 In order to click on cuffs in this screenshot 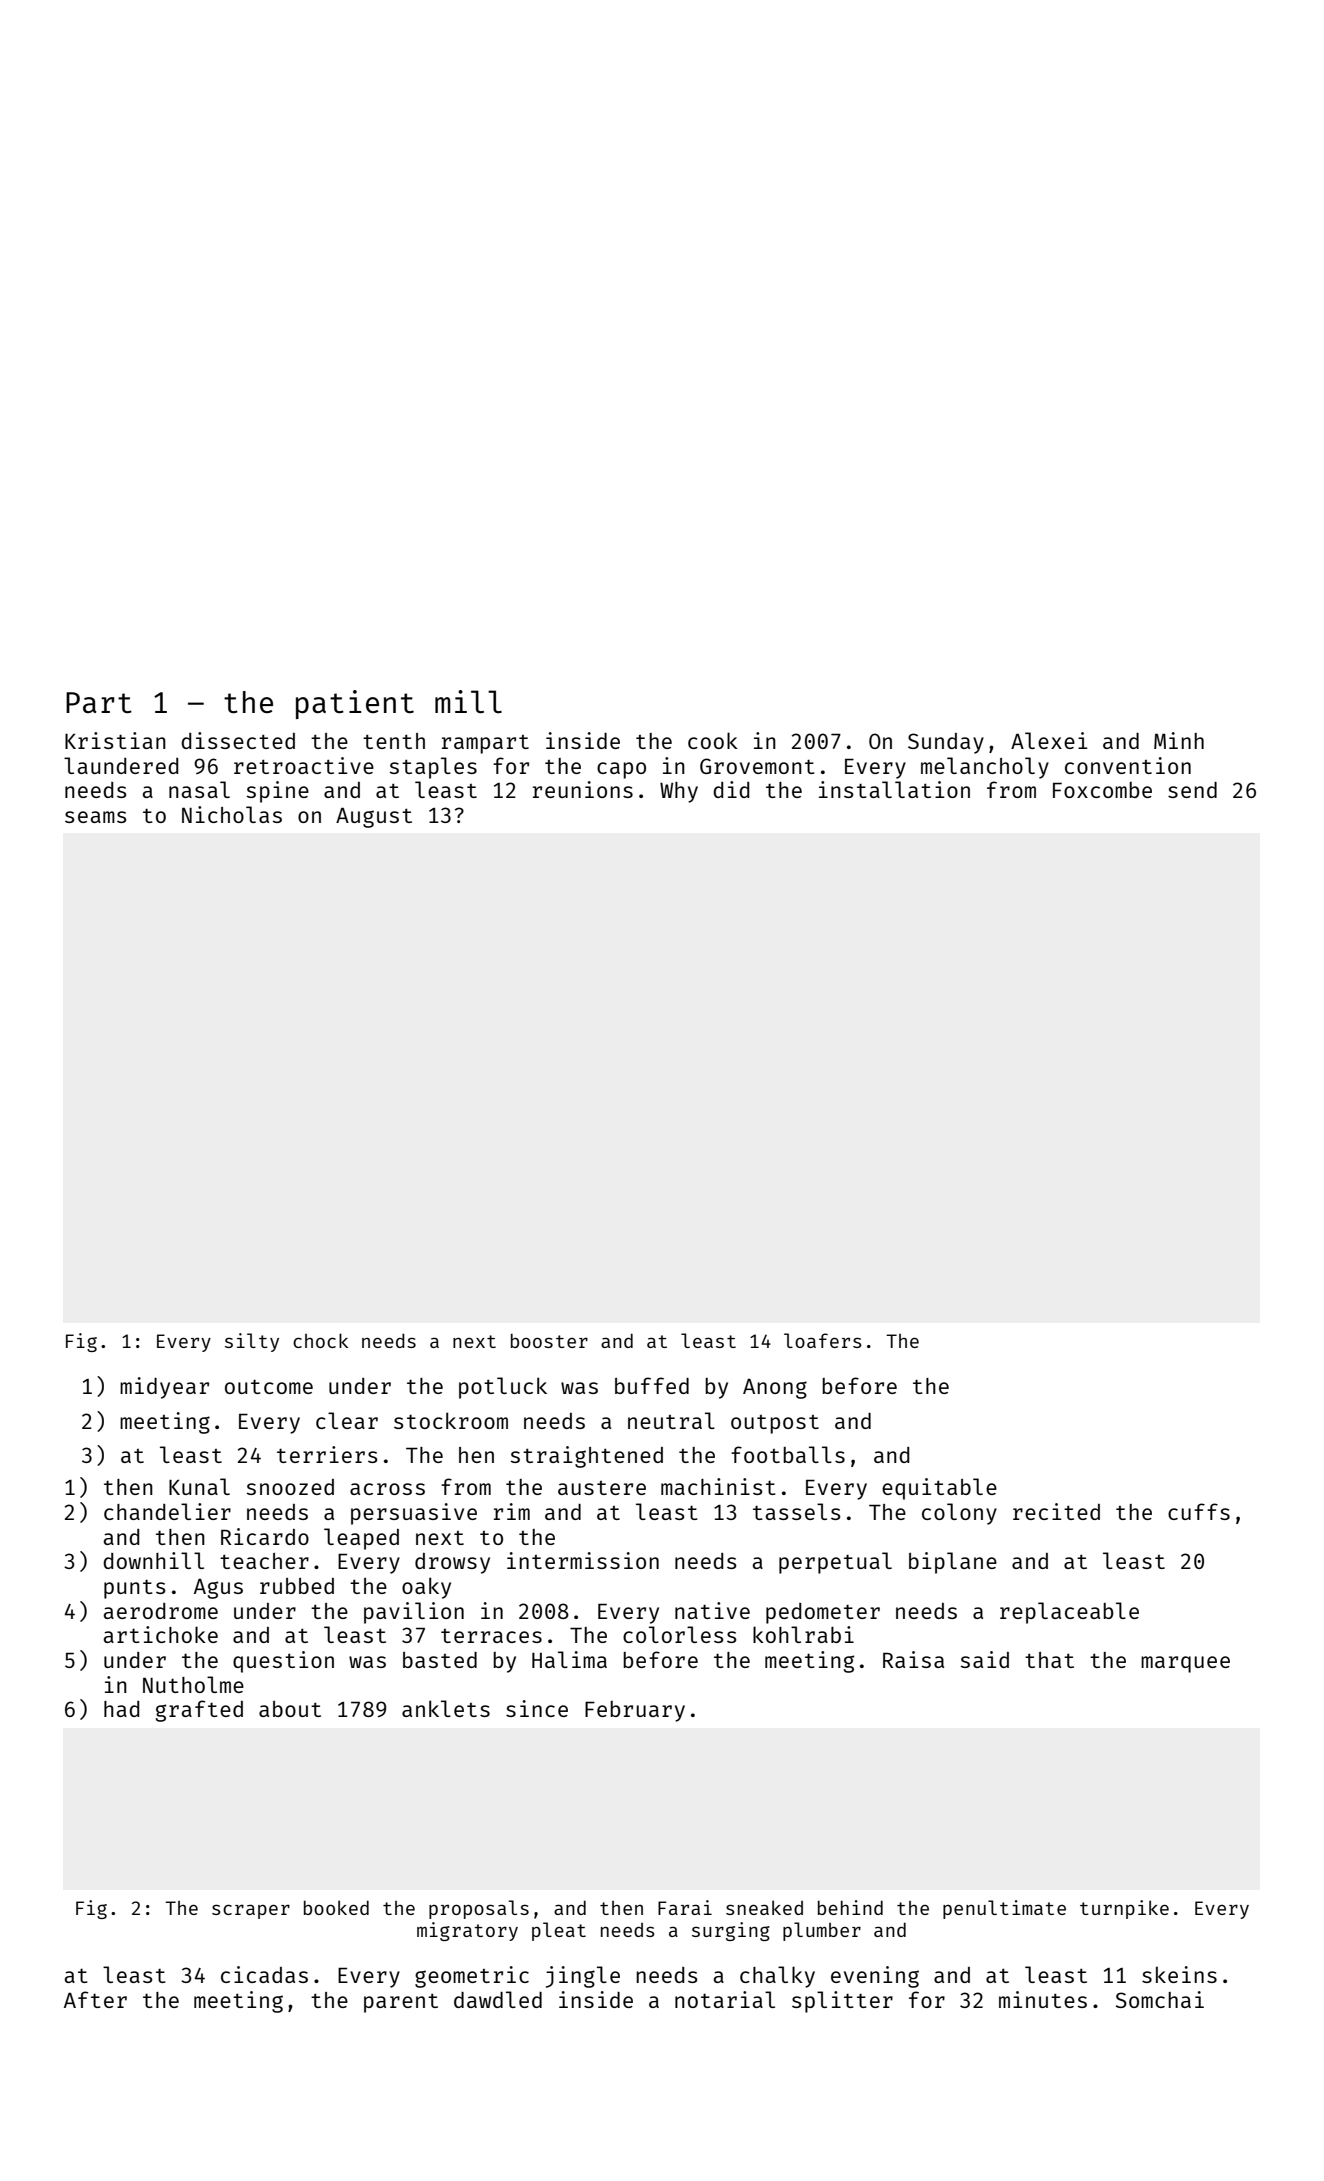, I will do `click(1199, 1511)`.
